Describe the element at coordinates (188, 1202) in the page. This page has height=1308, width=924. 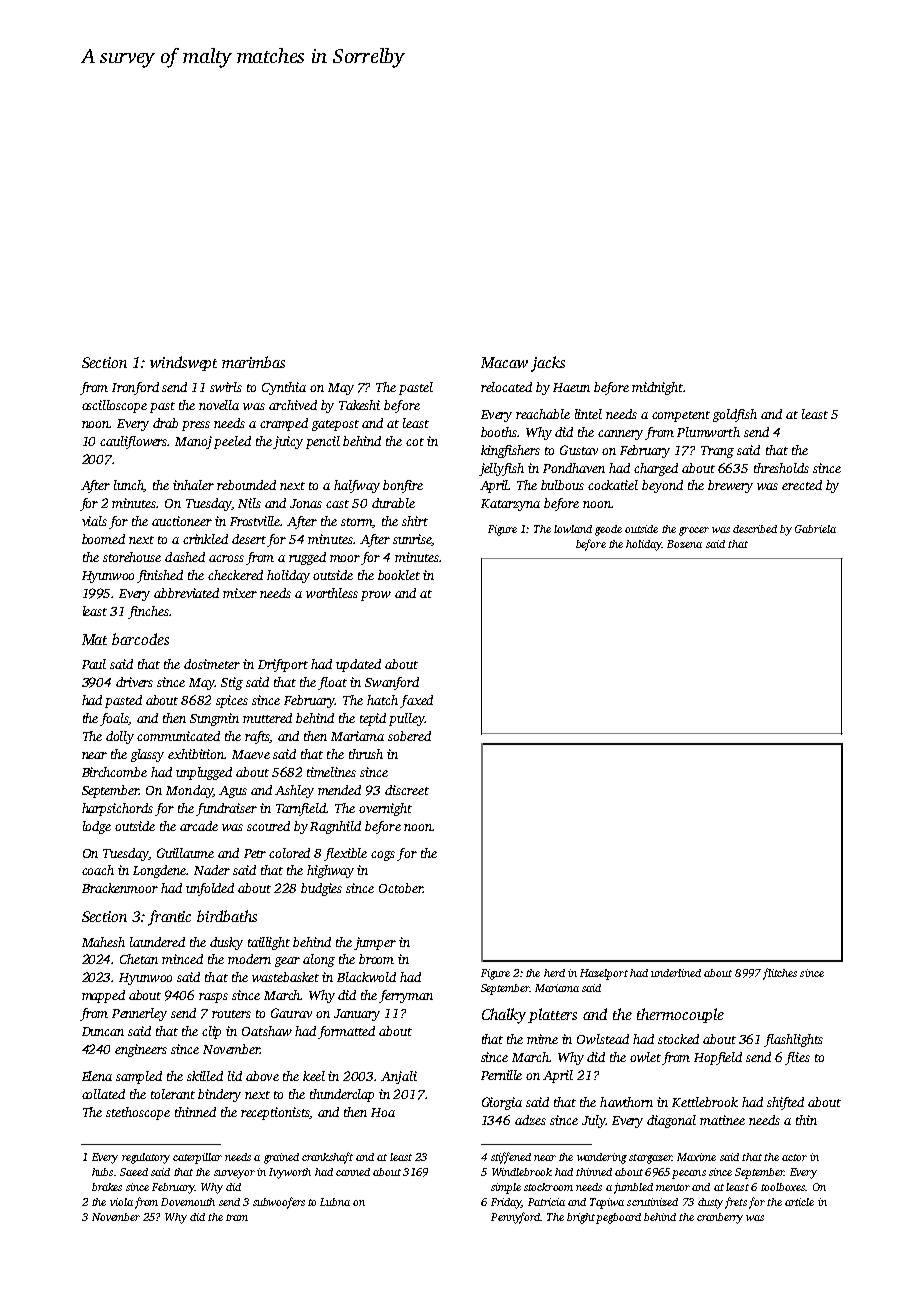
I see `Dovemouth` at that location.
